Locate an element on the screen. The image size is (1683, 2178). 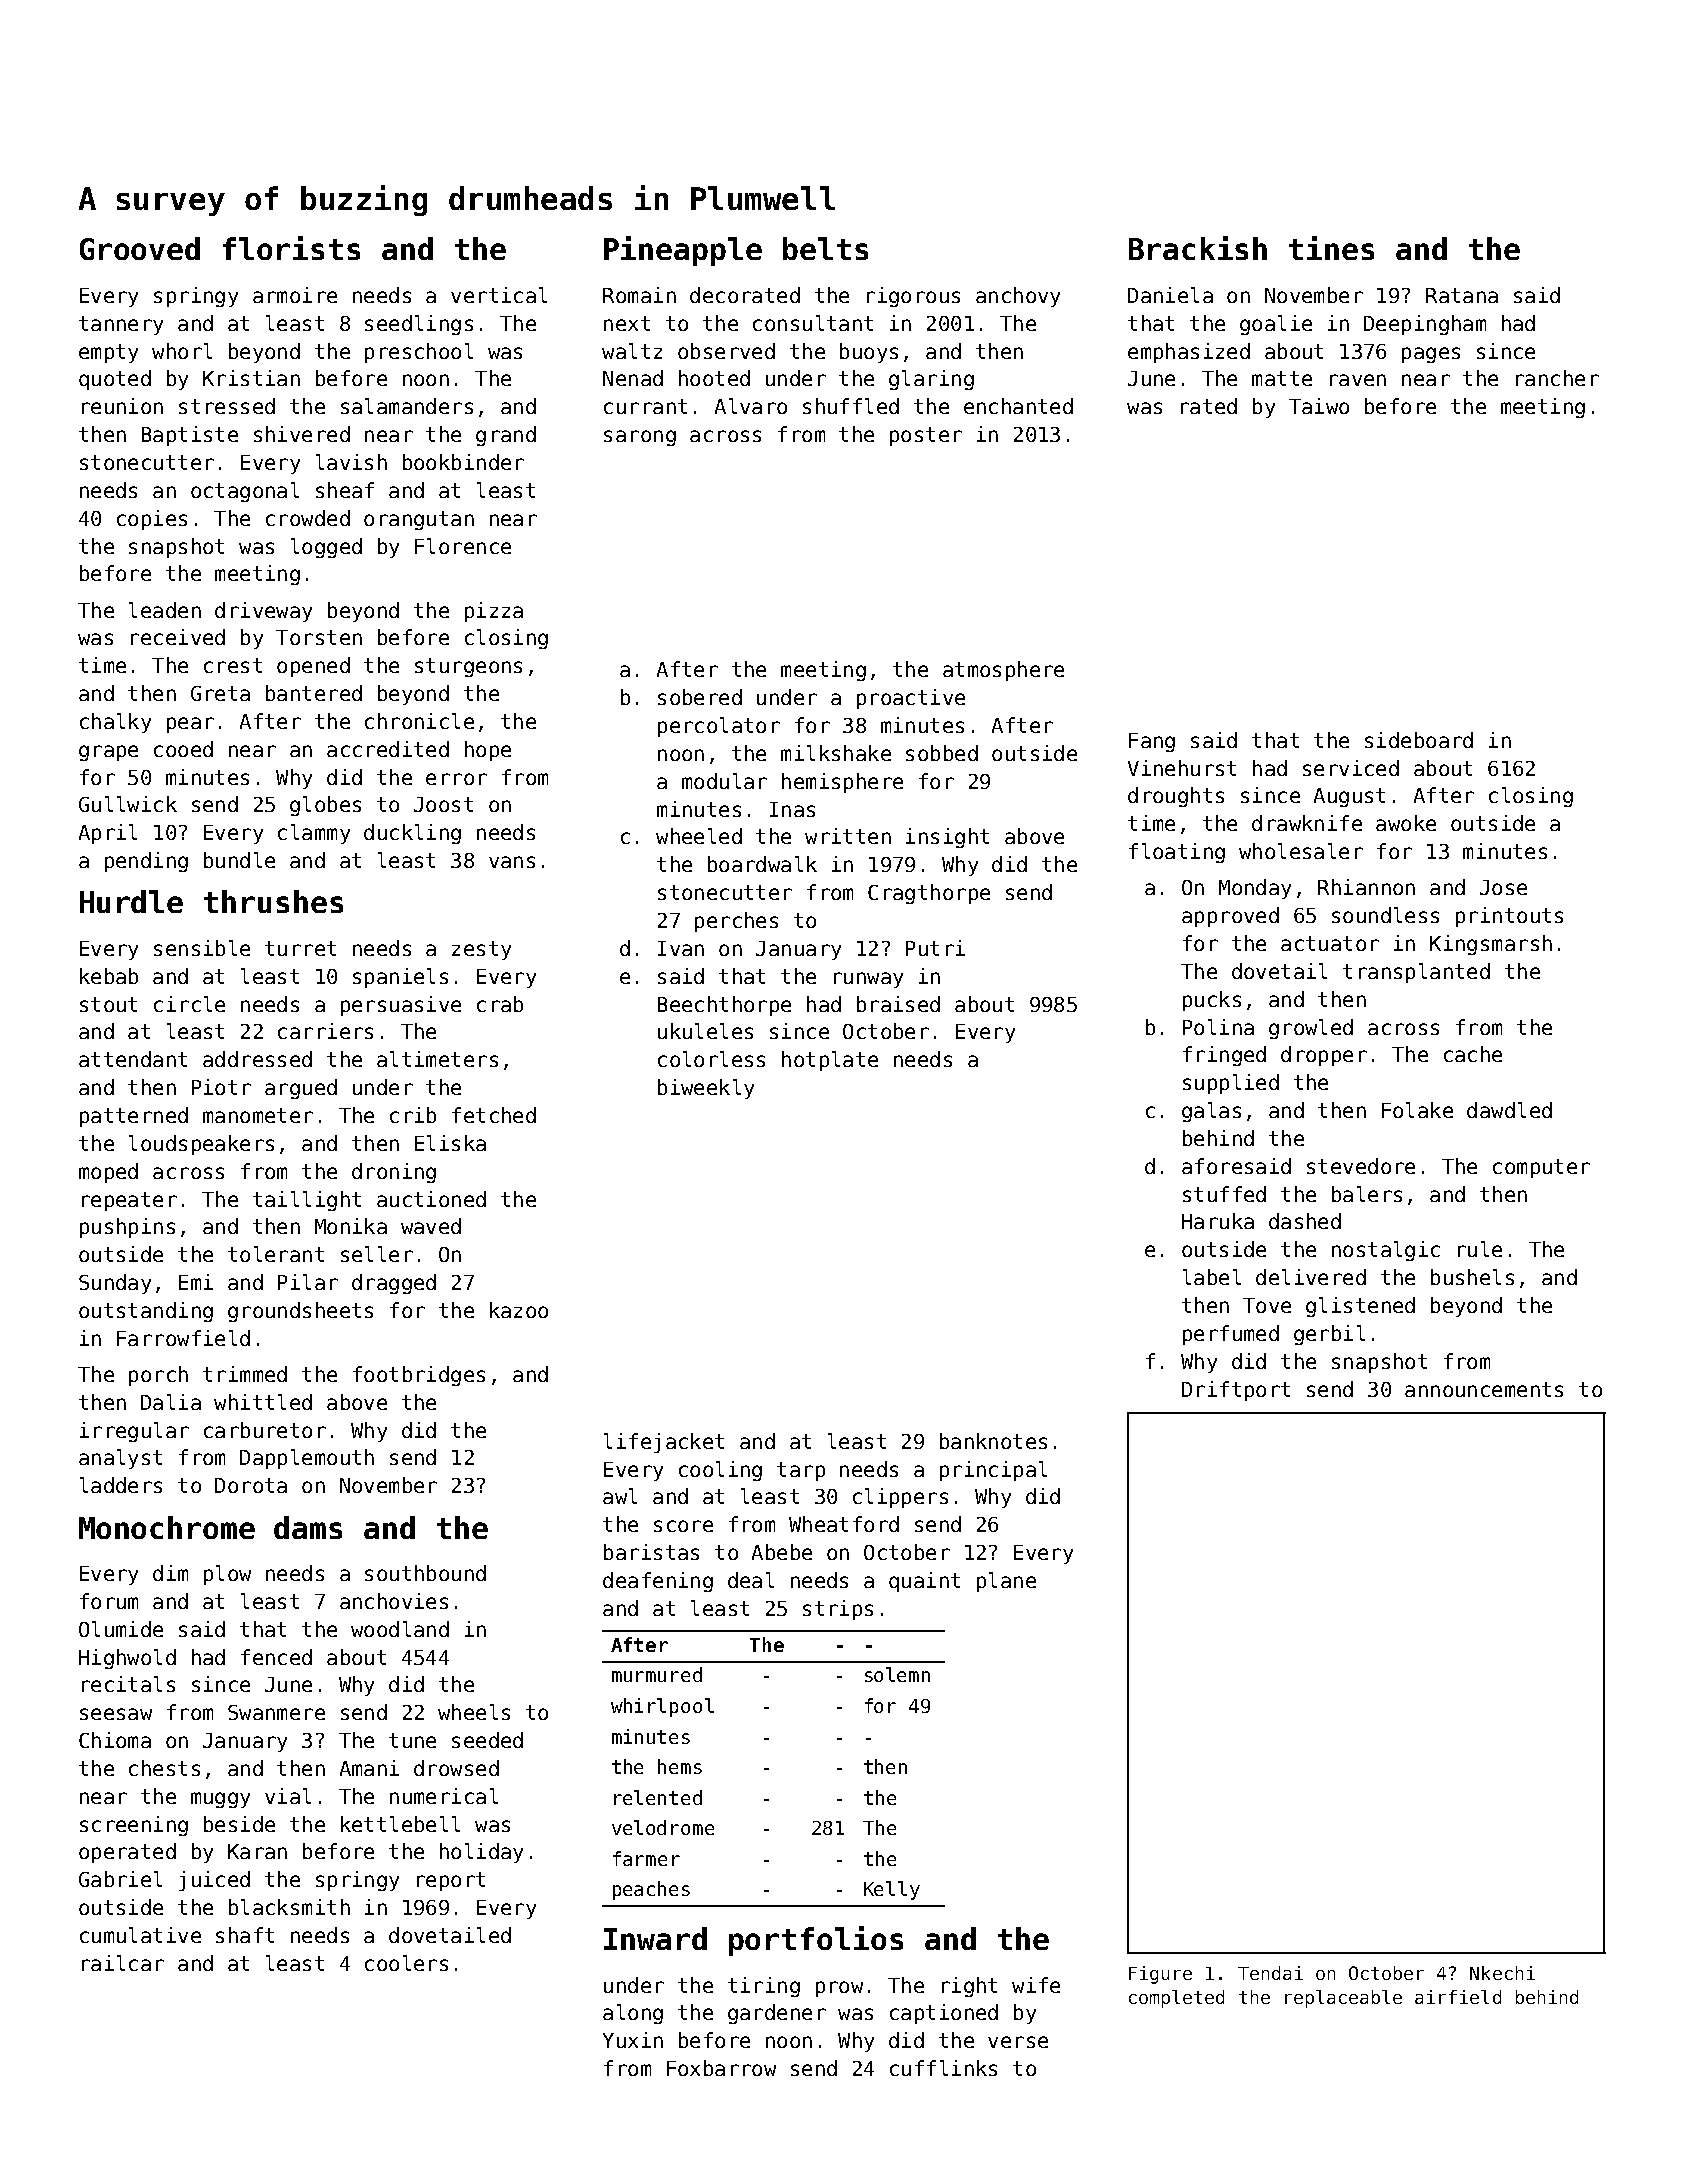
railcar is located at coordinates (123, 1963).
